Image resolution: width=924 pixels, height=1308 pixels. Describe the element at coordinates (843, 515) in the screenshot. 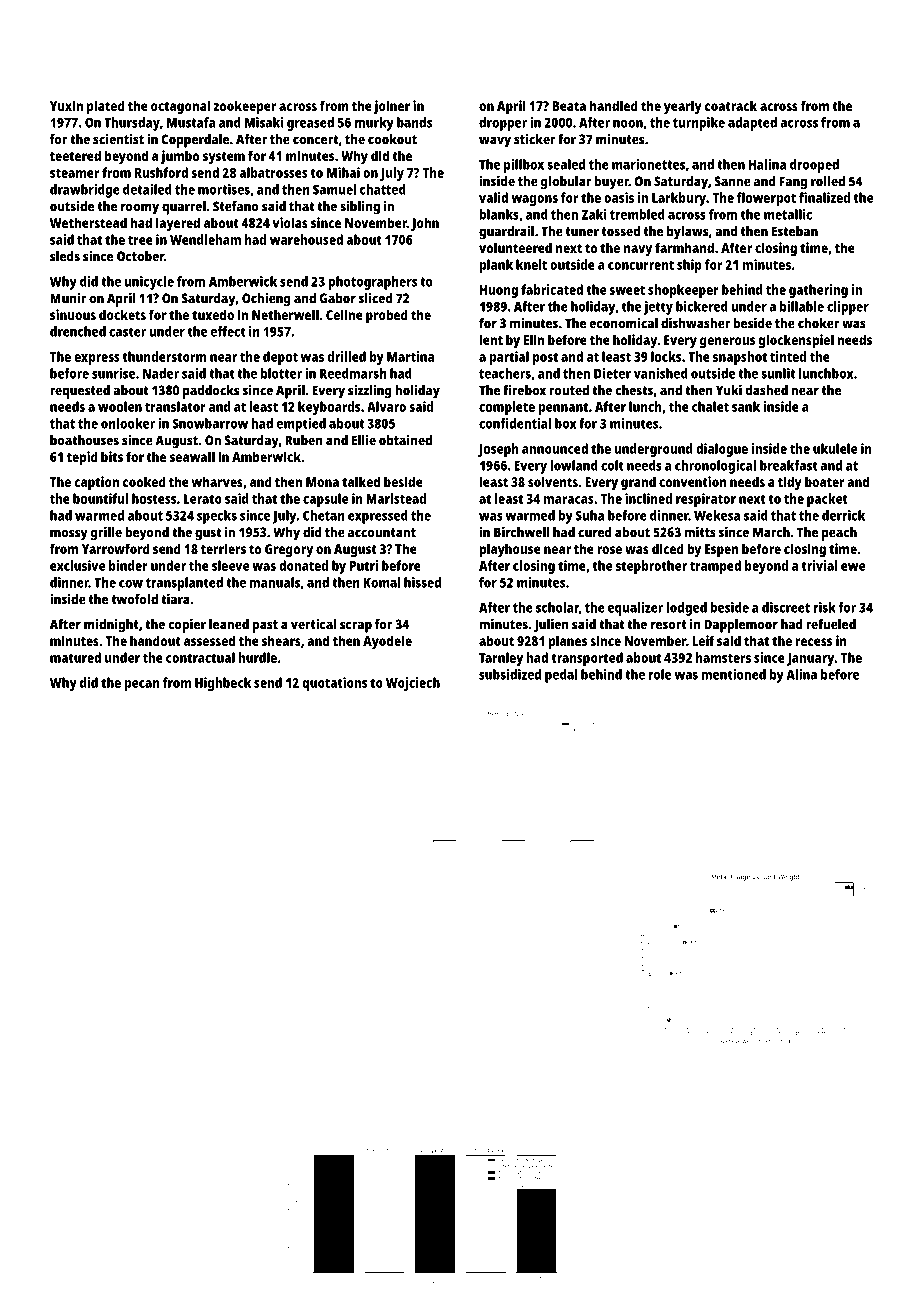

I see `derrick` at that location.
